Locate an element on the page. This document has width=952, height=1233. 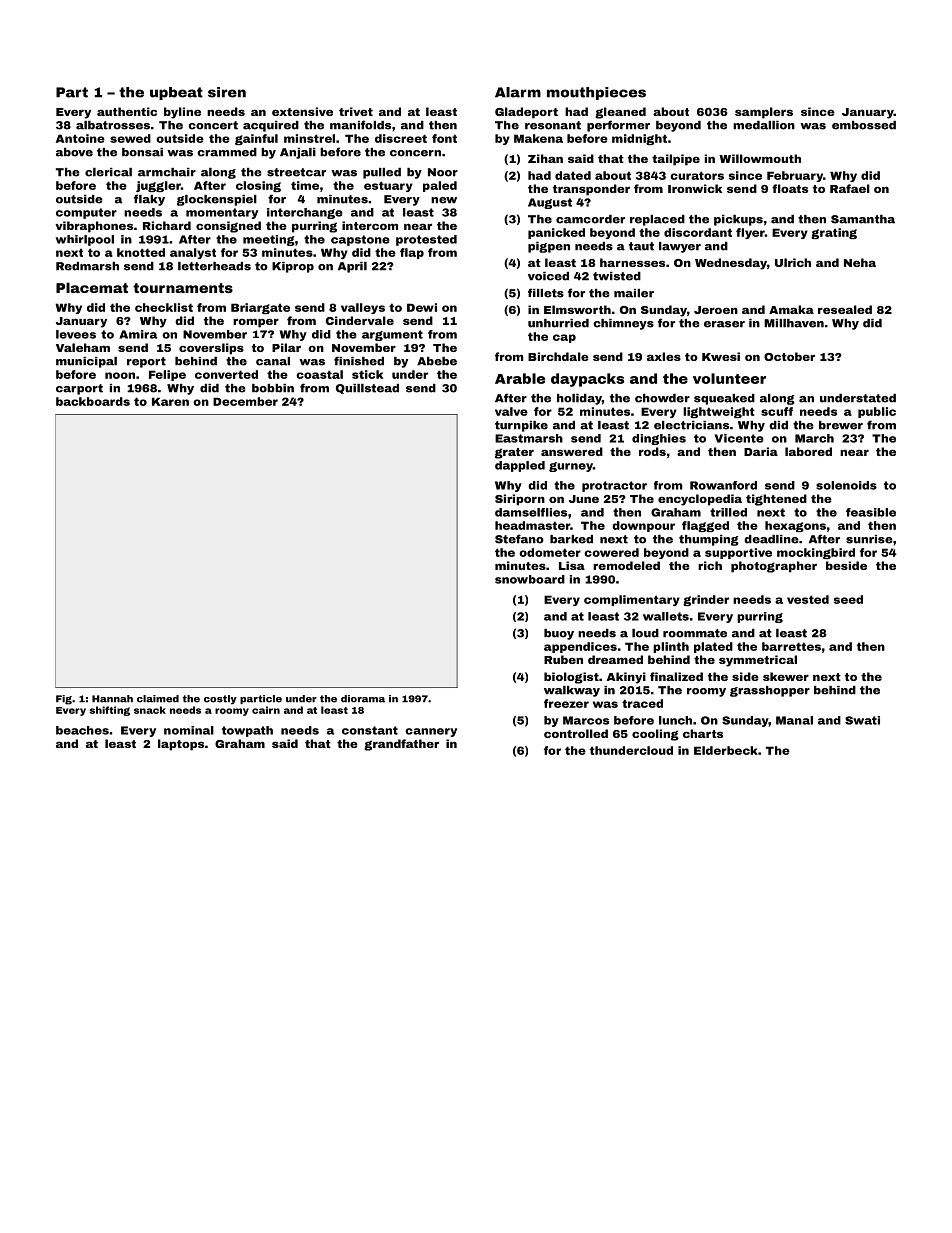
towpath is located at coordinates (247, 731).
